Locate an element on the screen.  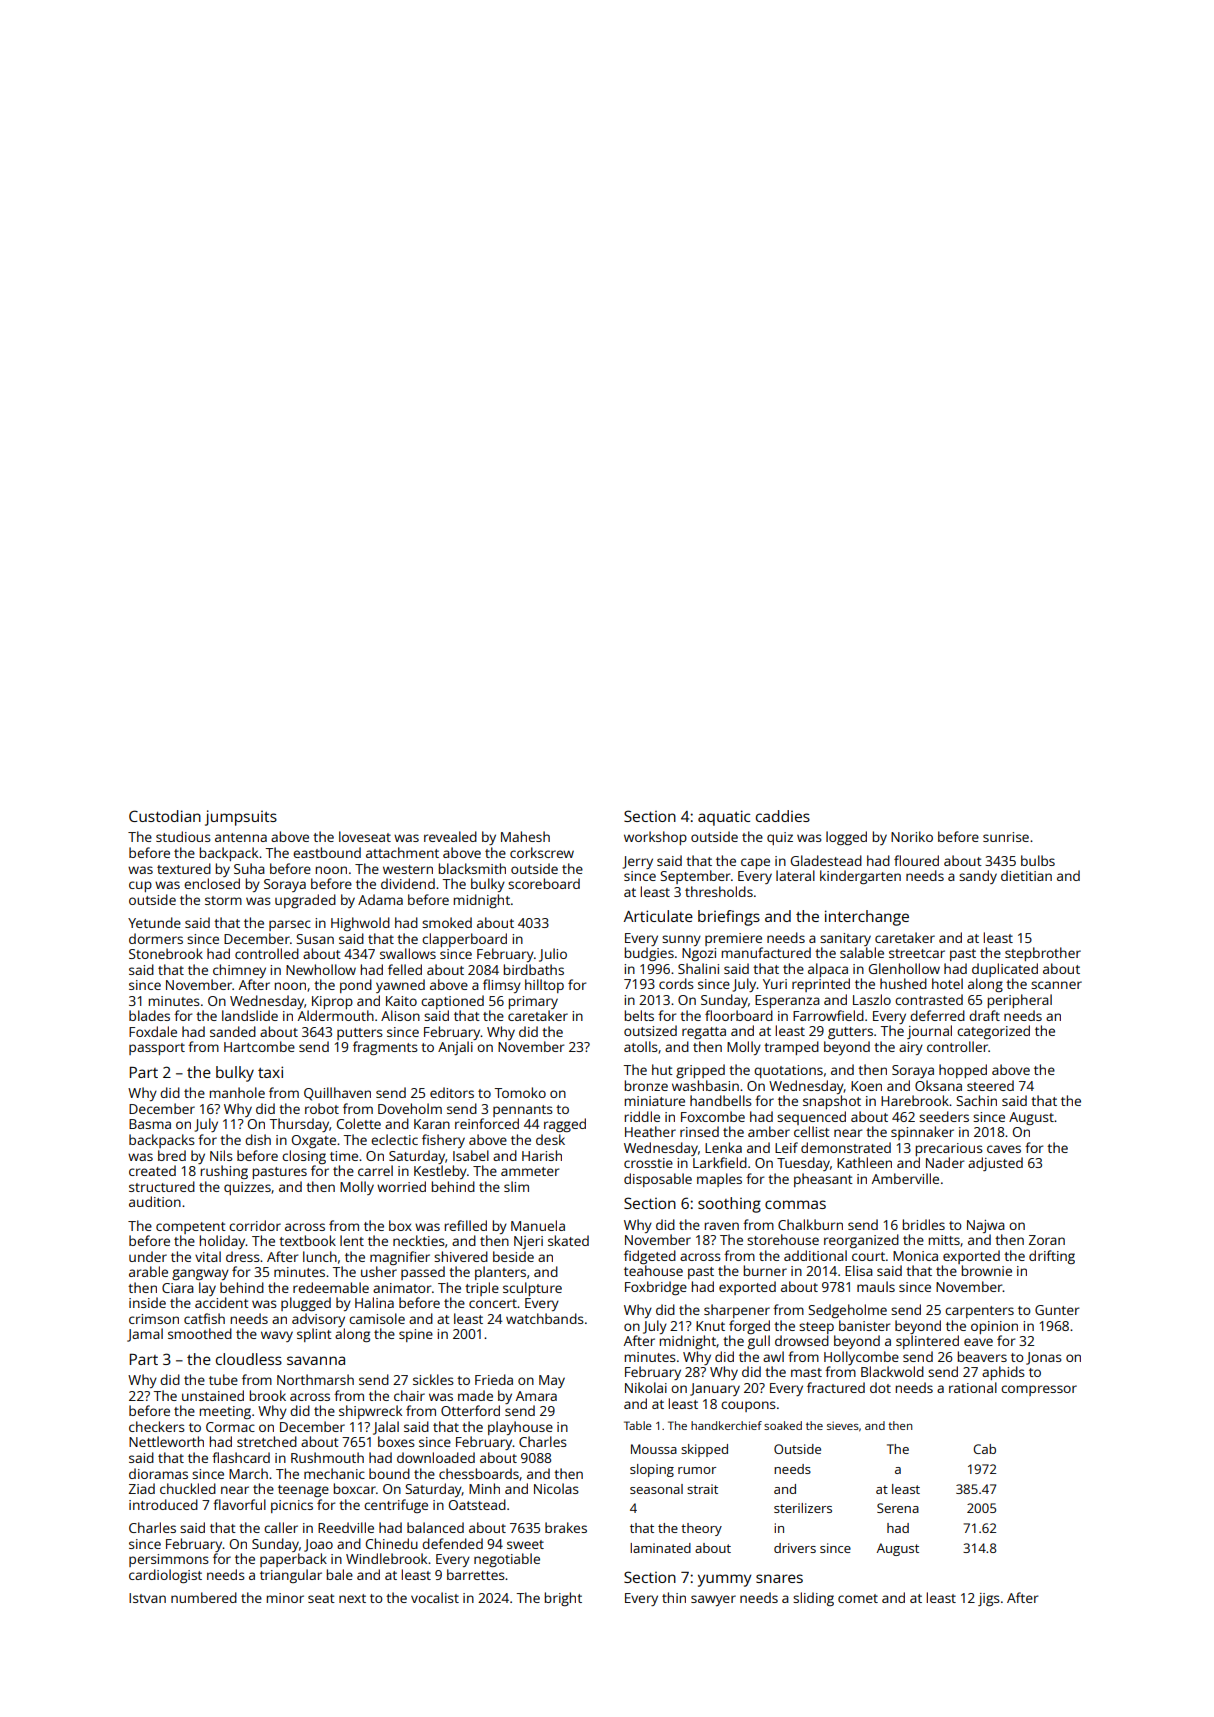
Koen is located at coordinates (866, 1086).
